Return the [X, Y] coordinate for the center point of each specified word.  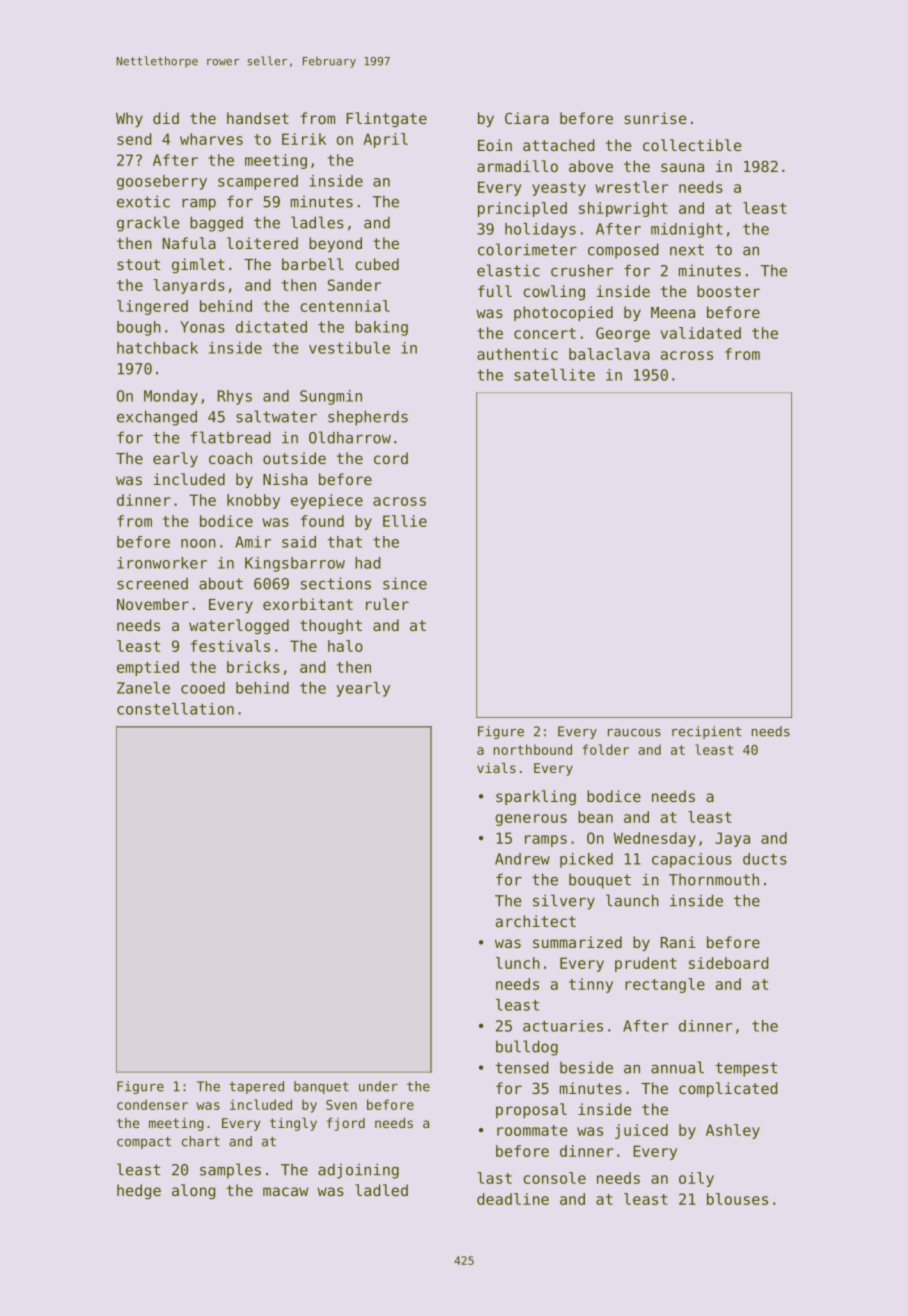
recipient [706, 732]
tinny [591, 985]
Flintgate [386, 119]
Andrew [522, 859]
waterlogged [239, 626]
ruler [387, 604]
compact [144, 1143]
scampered [258, 182]
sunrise [655, 118]
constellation [175, 709]
